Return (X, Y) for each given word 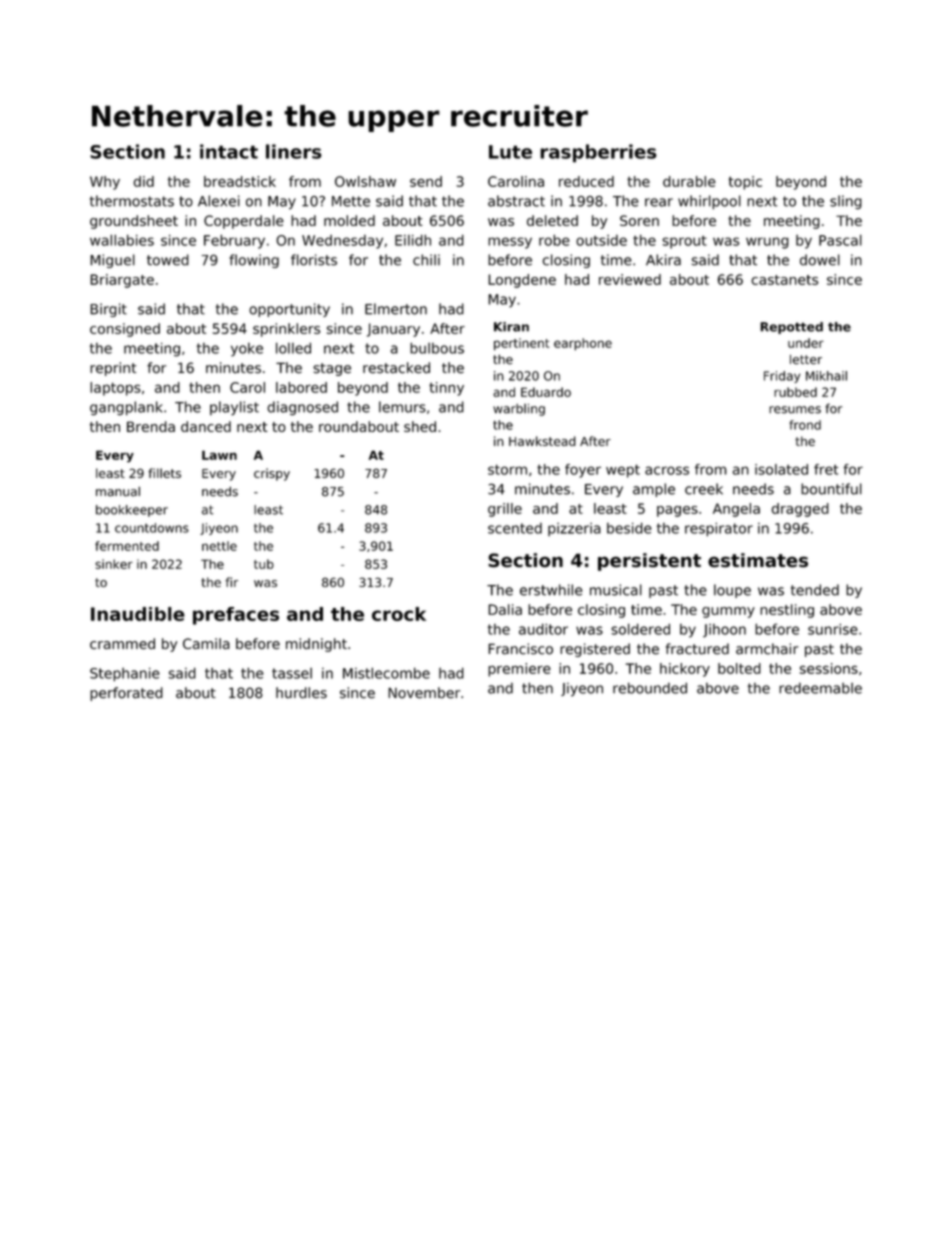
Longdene (522, 281)
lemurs (402, 407)
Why (105, 183)
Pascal (840, 240)
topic (745, 183)
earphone (583, 344)
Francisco (520, 649)
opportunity (289, 310)
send (426, 181)
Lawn (219, 455)
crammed (122, 643)
